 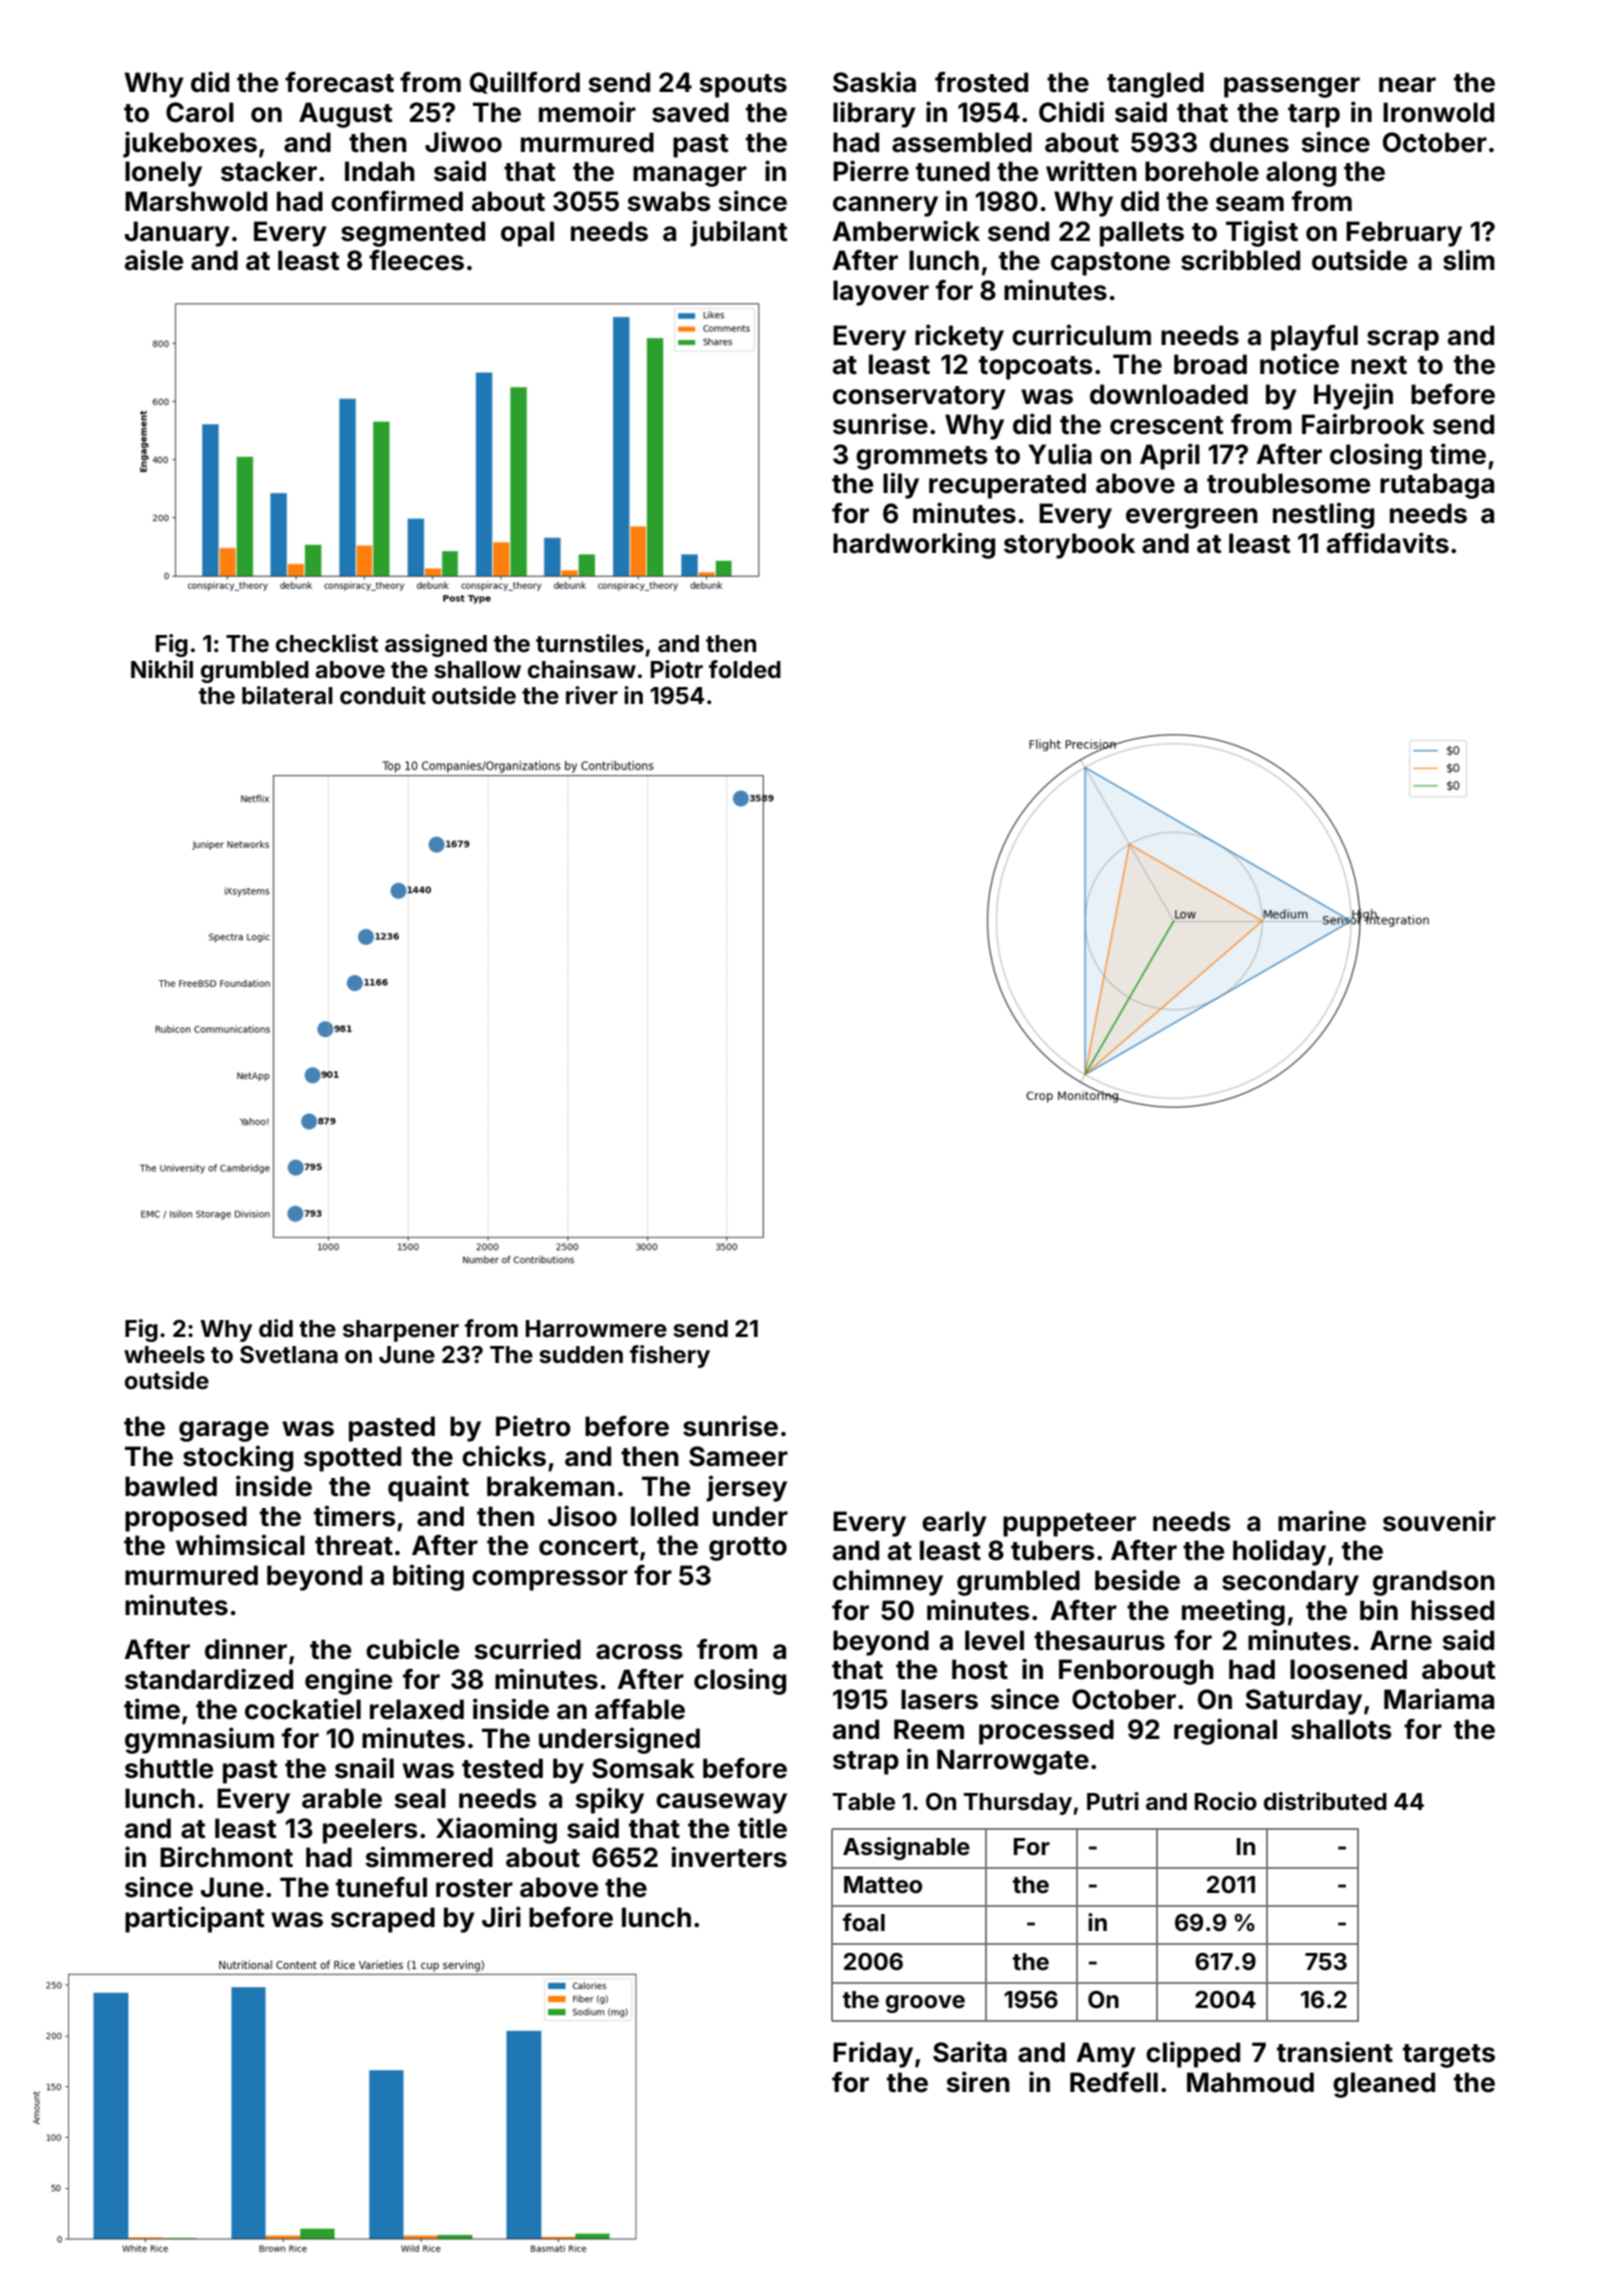 I want to click on assigned, so click(x=436, y=645).
